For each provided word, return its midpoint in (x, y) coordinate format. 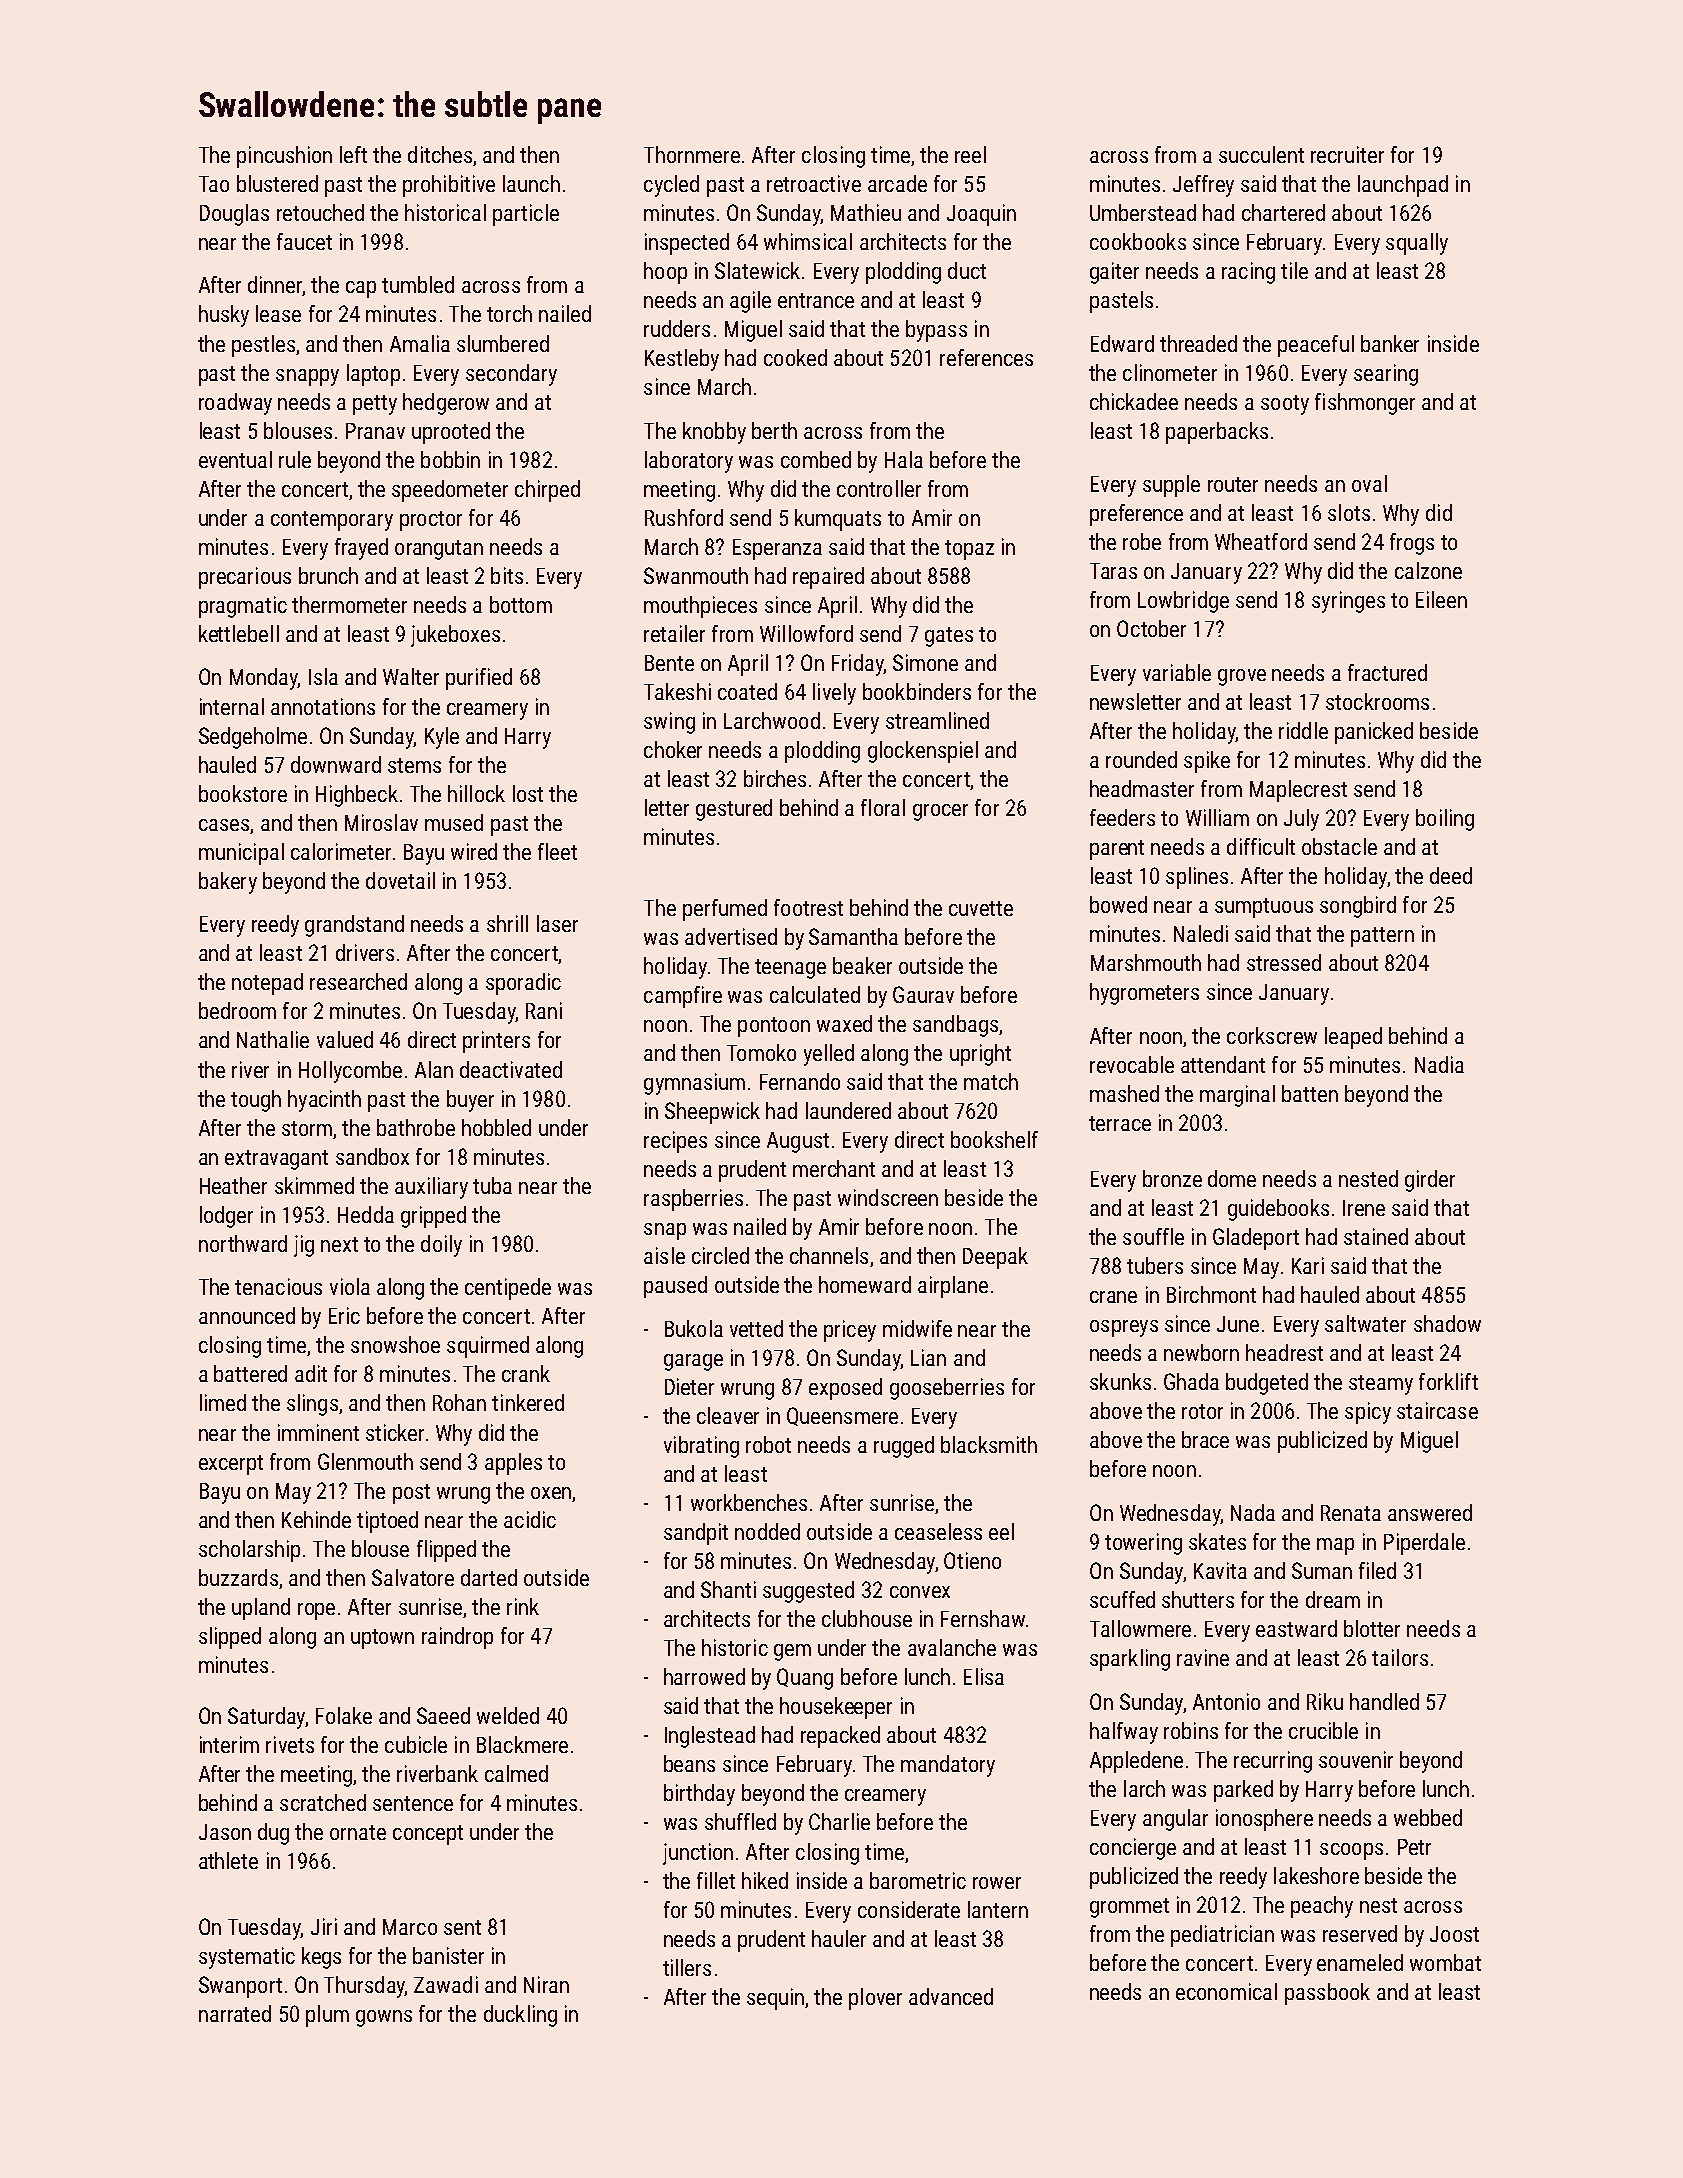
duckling (520, 2016)
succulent (1261, 154)
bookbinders (917, 691)
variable (1177, 672)
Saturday (266, 1718)
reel (970, 154)
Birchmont (1211, 1294)
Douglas (234, 215)
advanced (951, 1996)
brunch (328, 575)
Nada (1253, 1512)
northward (243, 1243)
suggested (808, 1592)
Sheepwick (712, 1113)
